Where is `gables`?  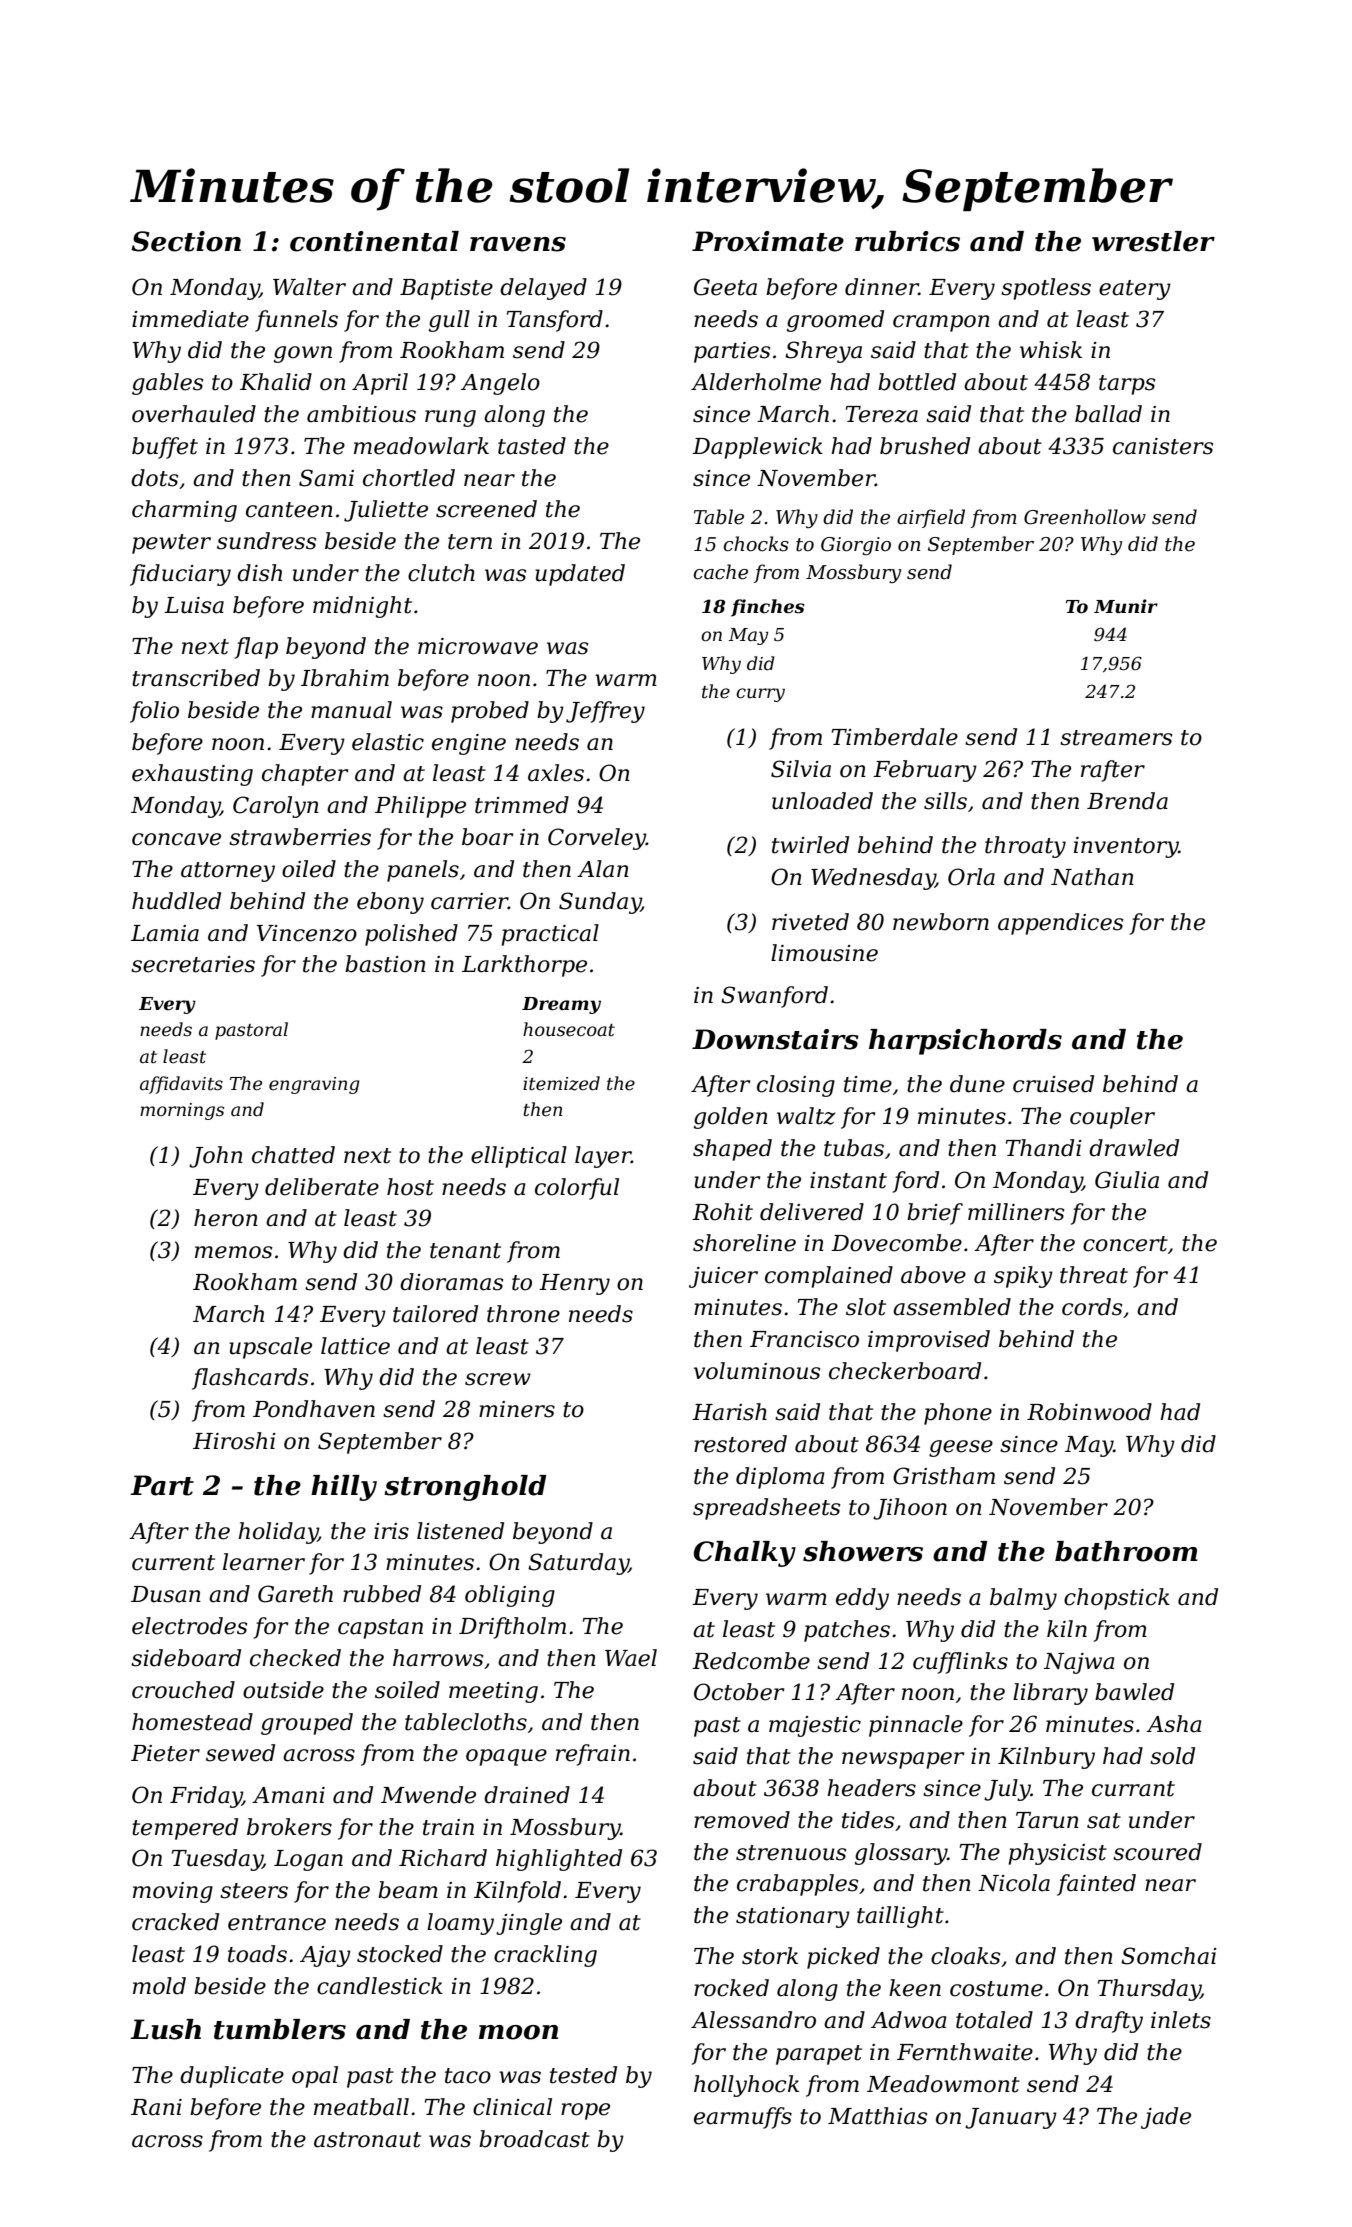
gables is located at coordinates (167, 384).
